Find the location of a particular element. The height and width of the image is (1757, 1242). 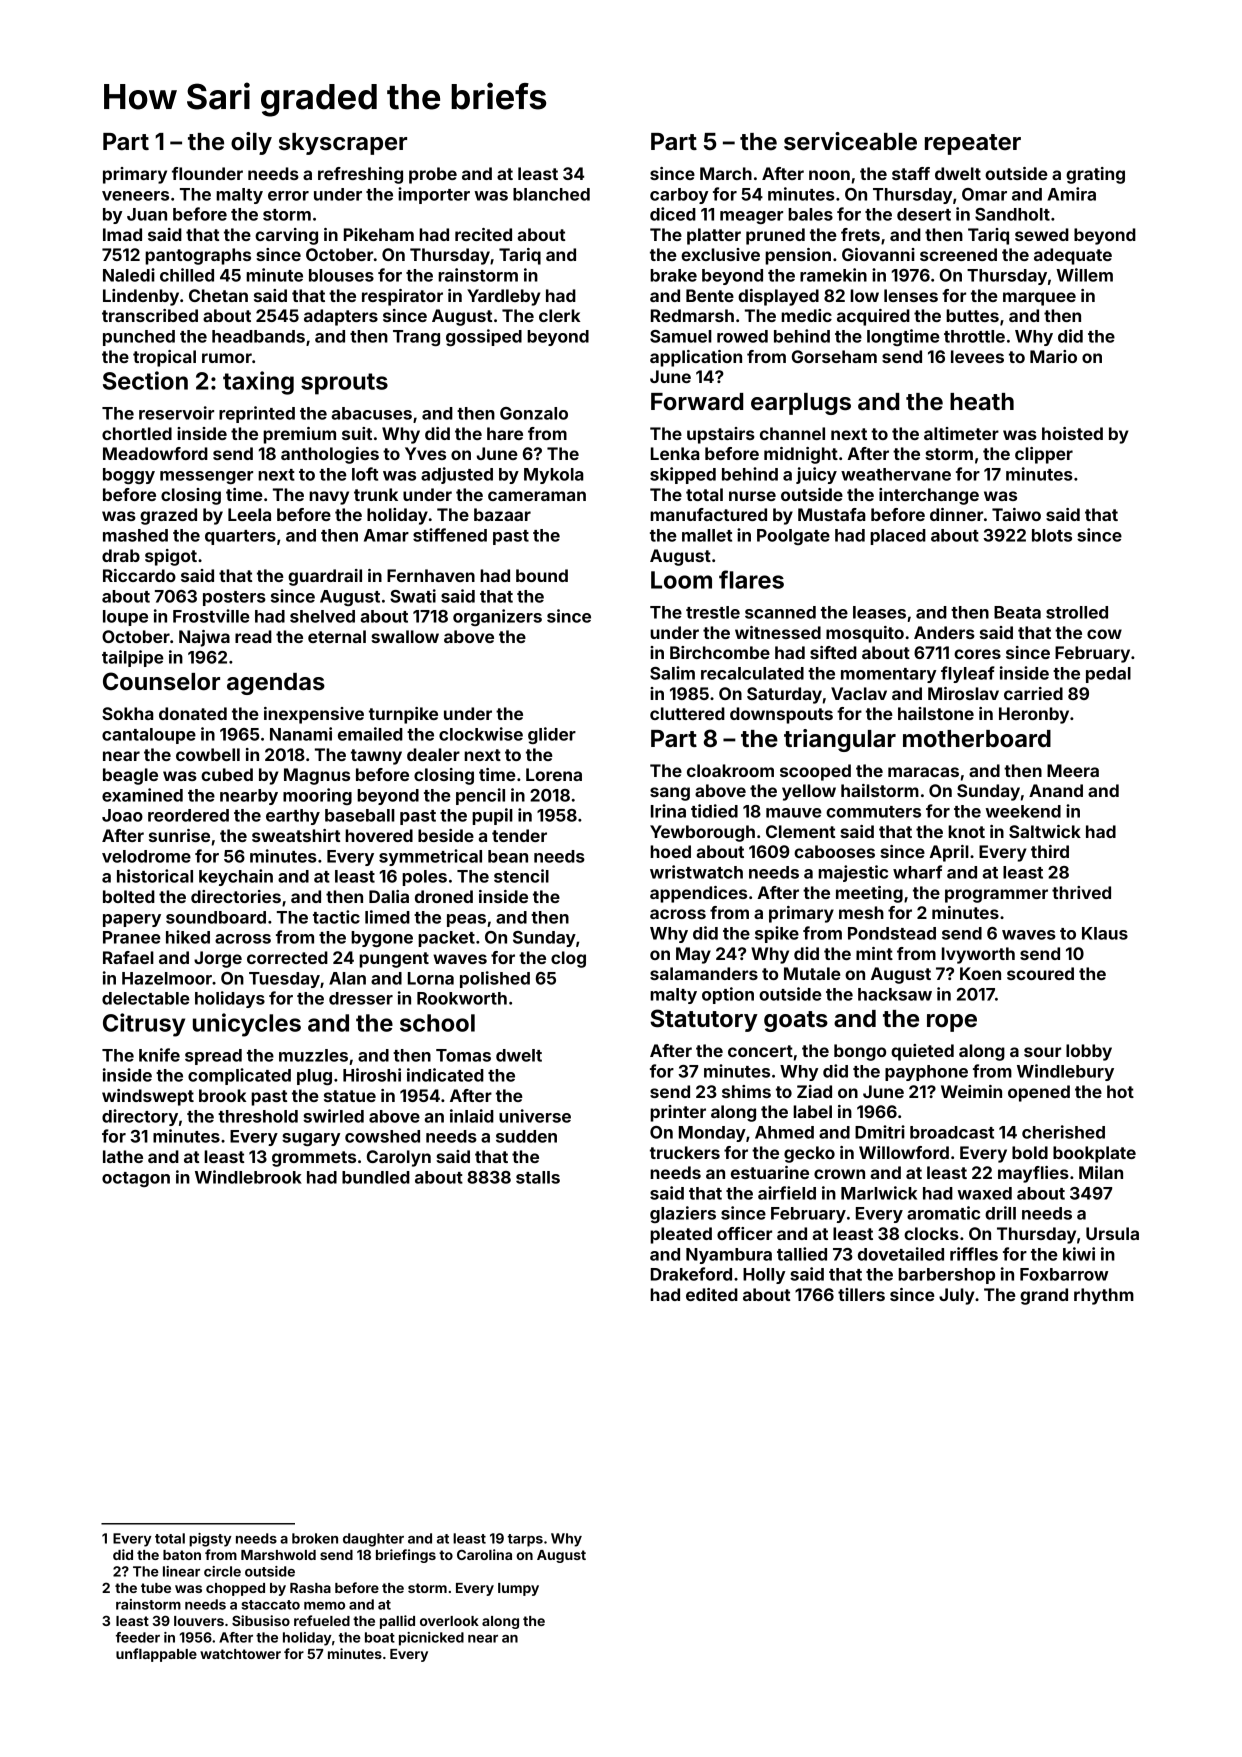

bookplate is located at coordinates (1094, 1154).
